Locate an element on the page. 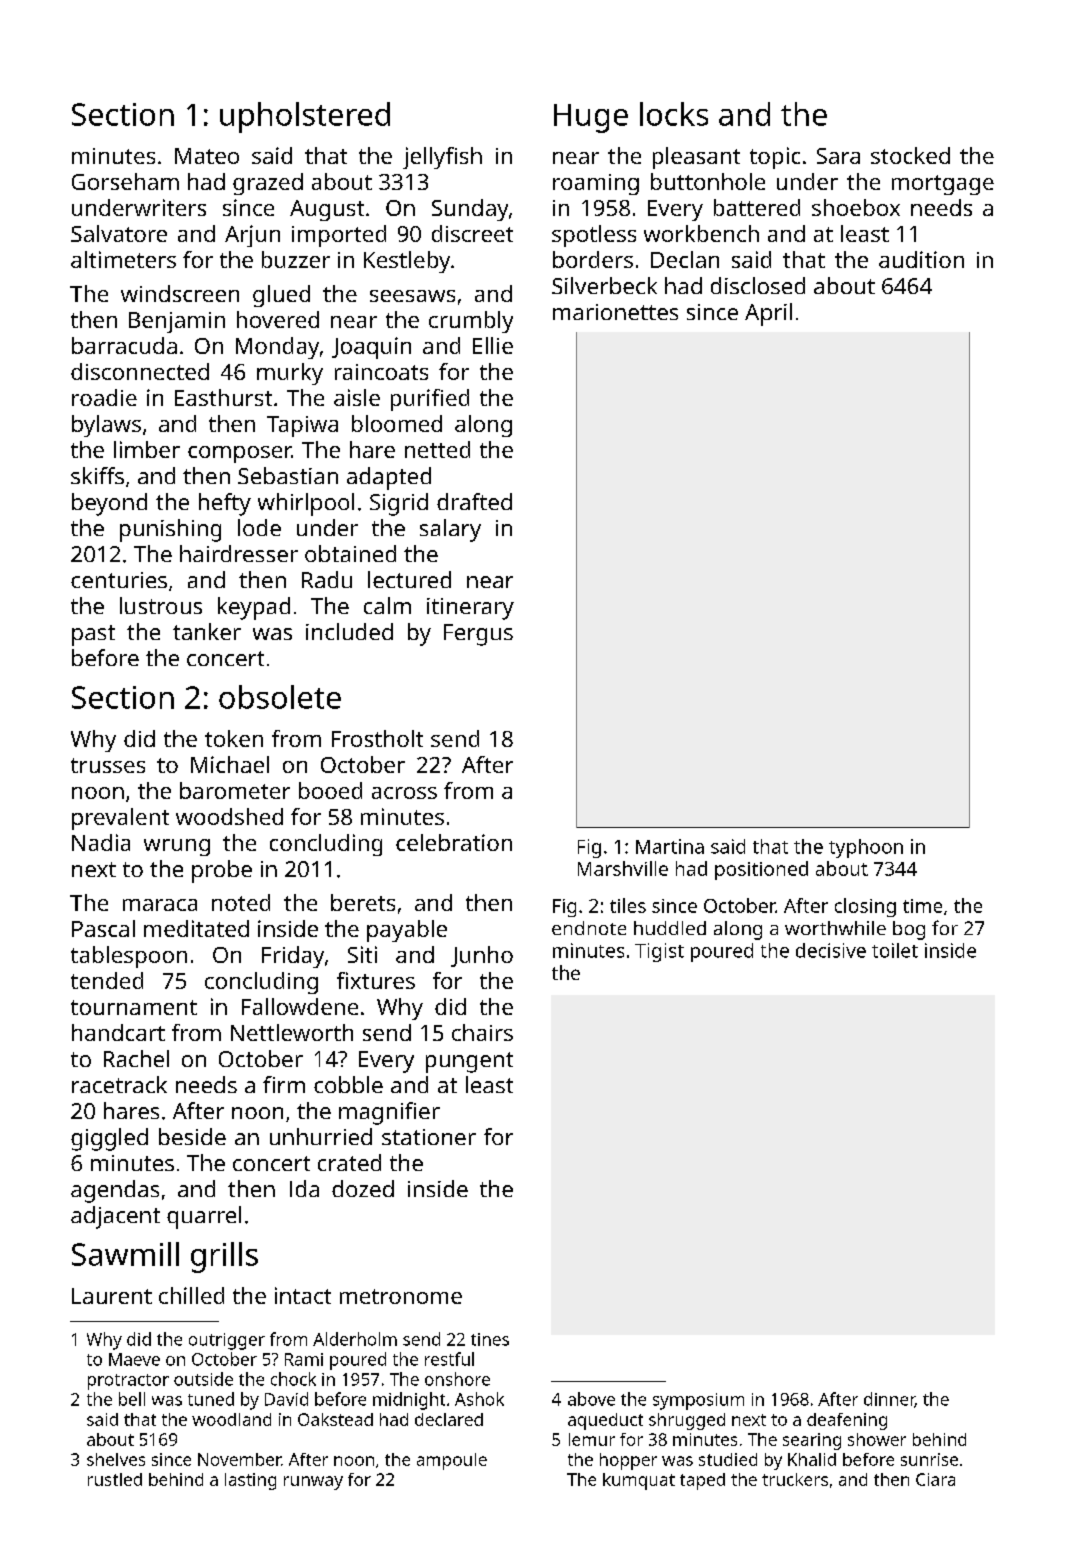  hairdresser is located at coordinates (239, 553).
